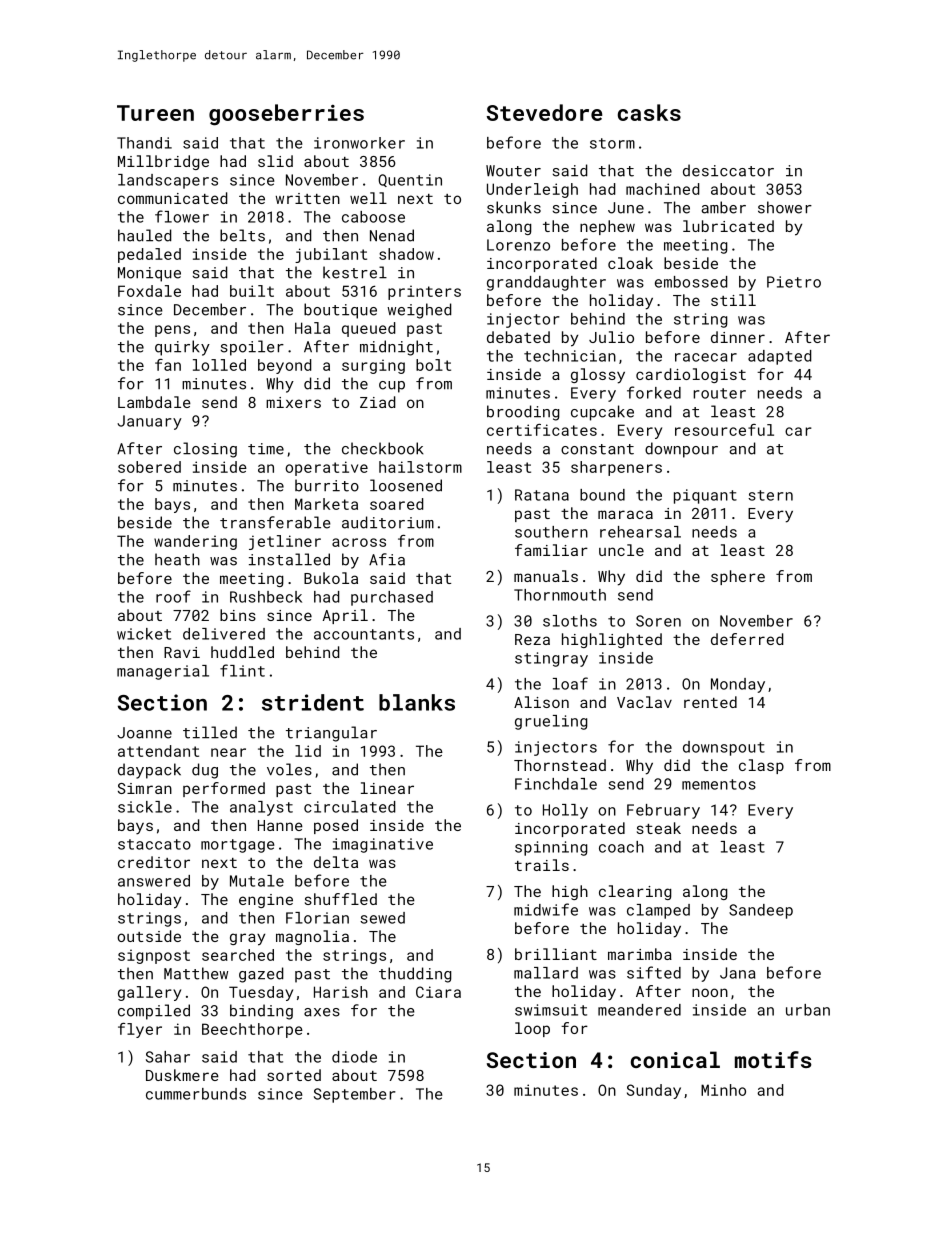 Image resolution: width=952 pixels, height=1233 pixels. I want to click on urban, so click(808, 1010).
